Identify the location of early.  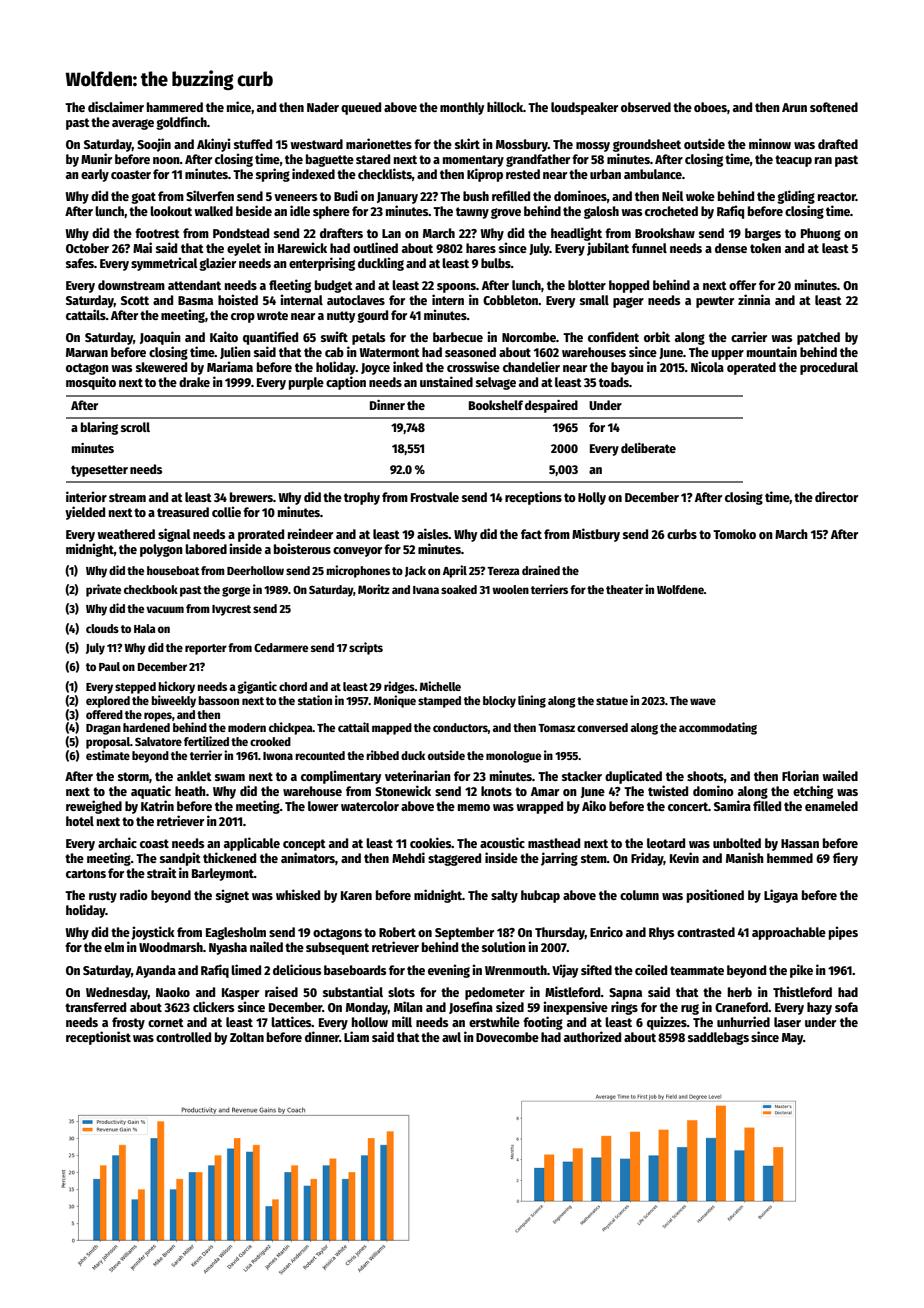
(95, 175).
